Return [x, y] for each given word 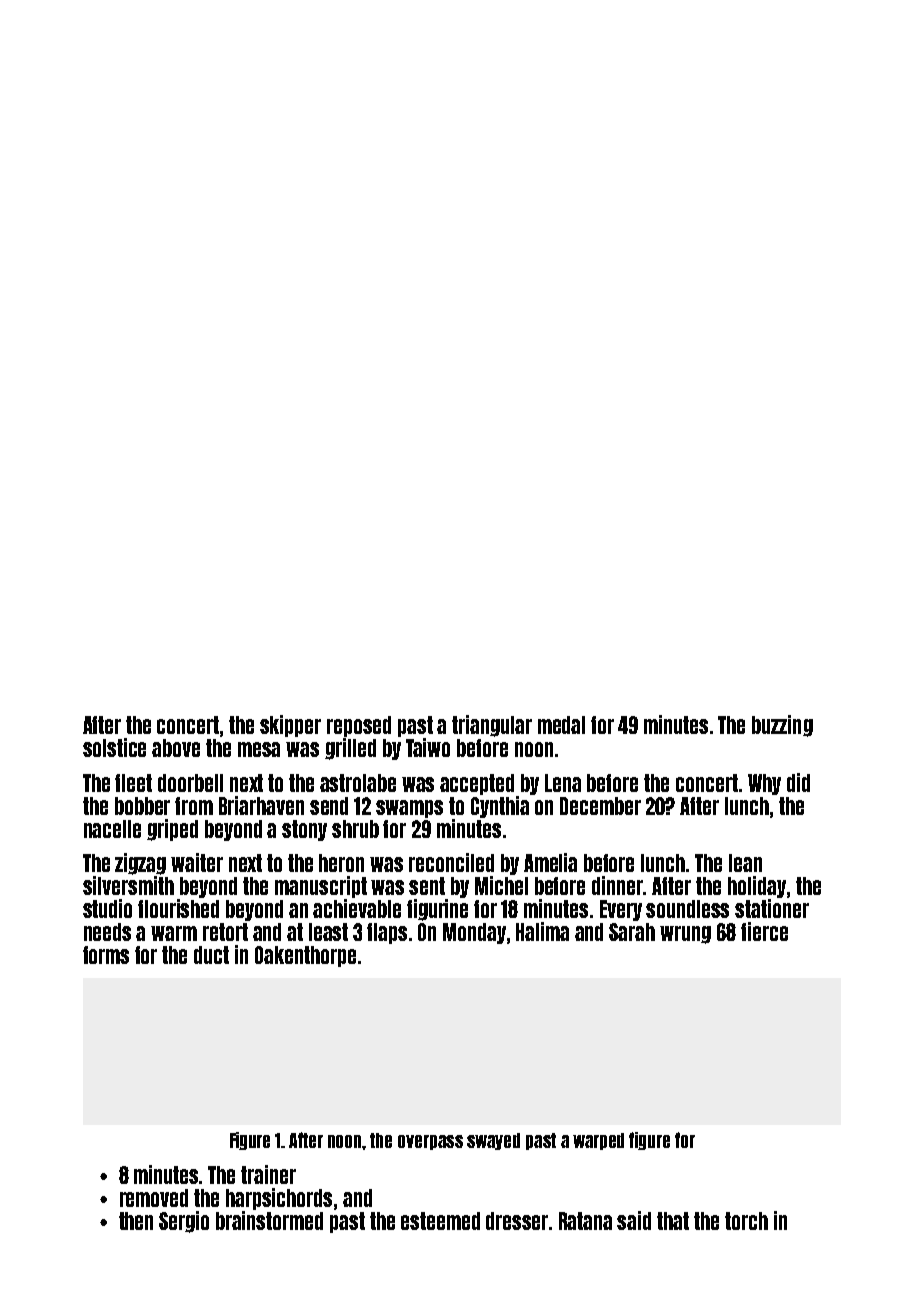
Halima [542, 931]
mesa [259, 749]
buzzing [782, 726]
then [136, 1221]
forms [106, 955]
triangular [492, 726]
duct [211, 955]
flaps [387, 933]
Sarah [632, 932]
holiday [757, 887]
